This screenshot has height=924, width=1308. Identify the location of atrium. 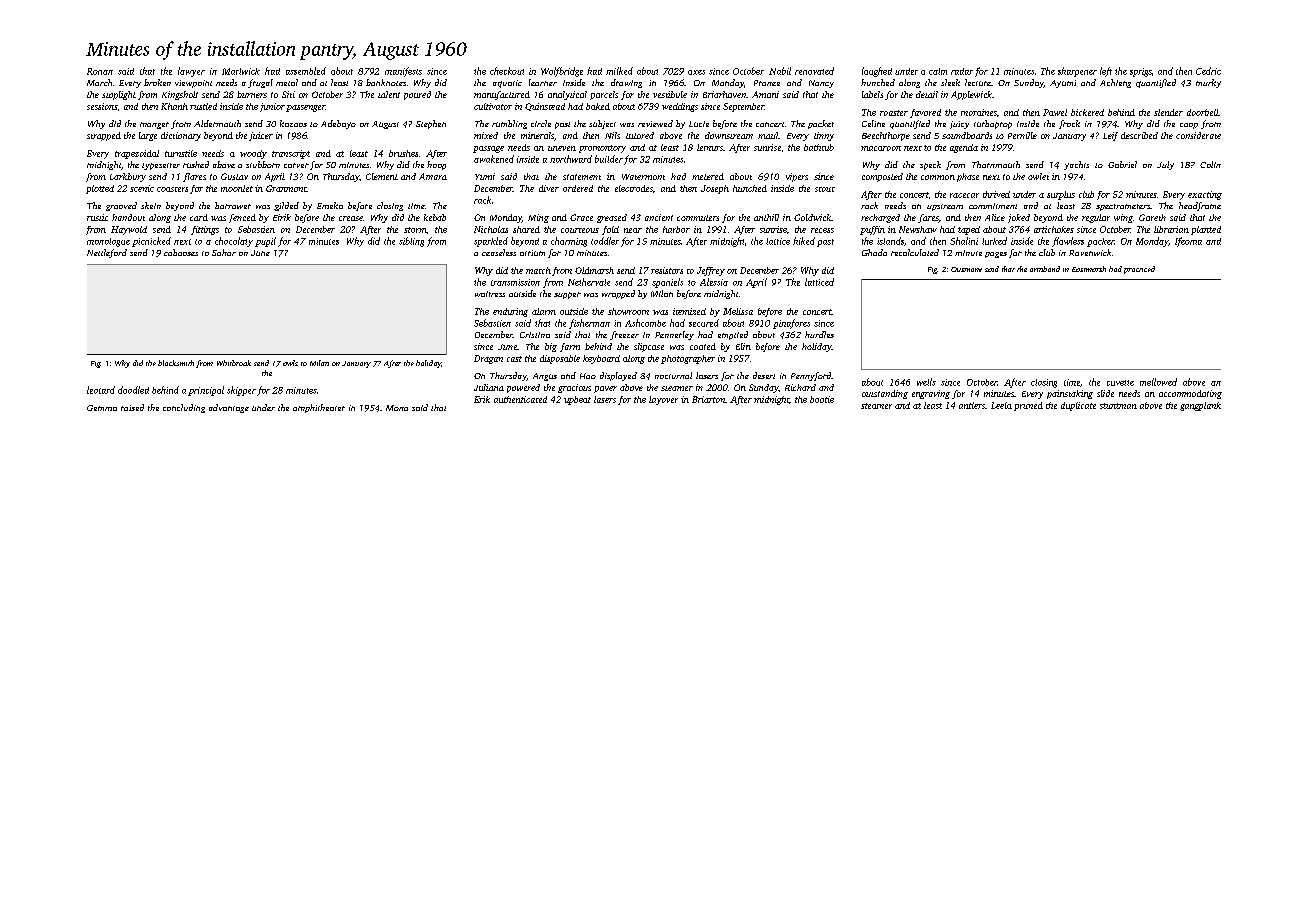
(532, 253).
